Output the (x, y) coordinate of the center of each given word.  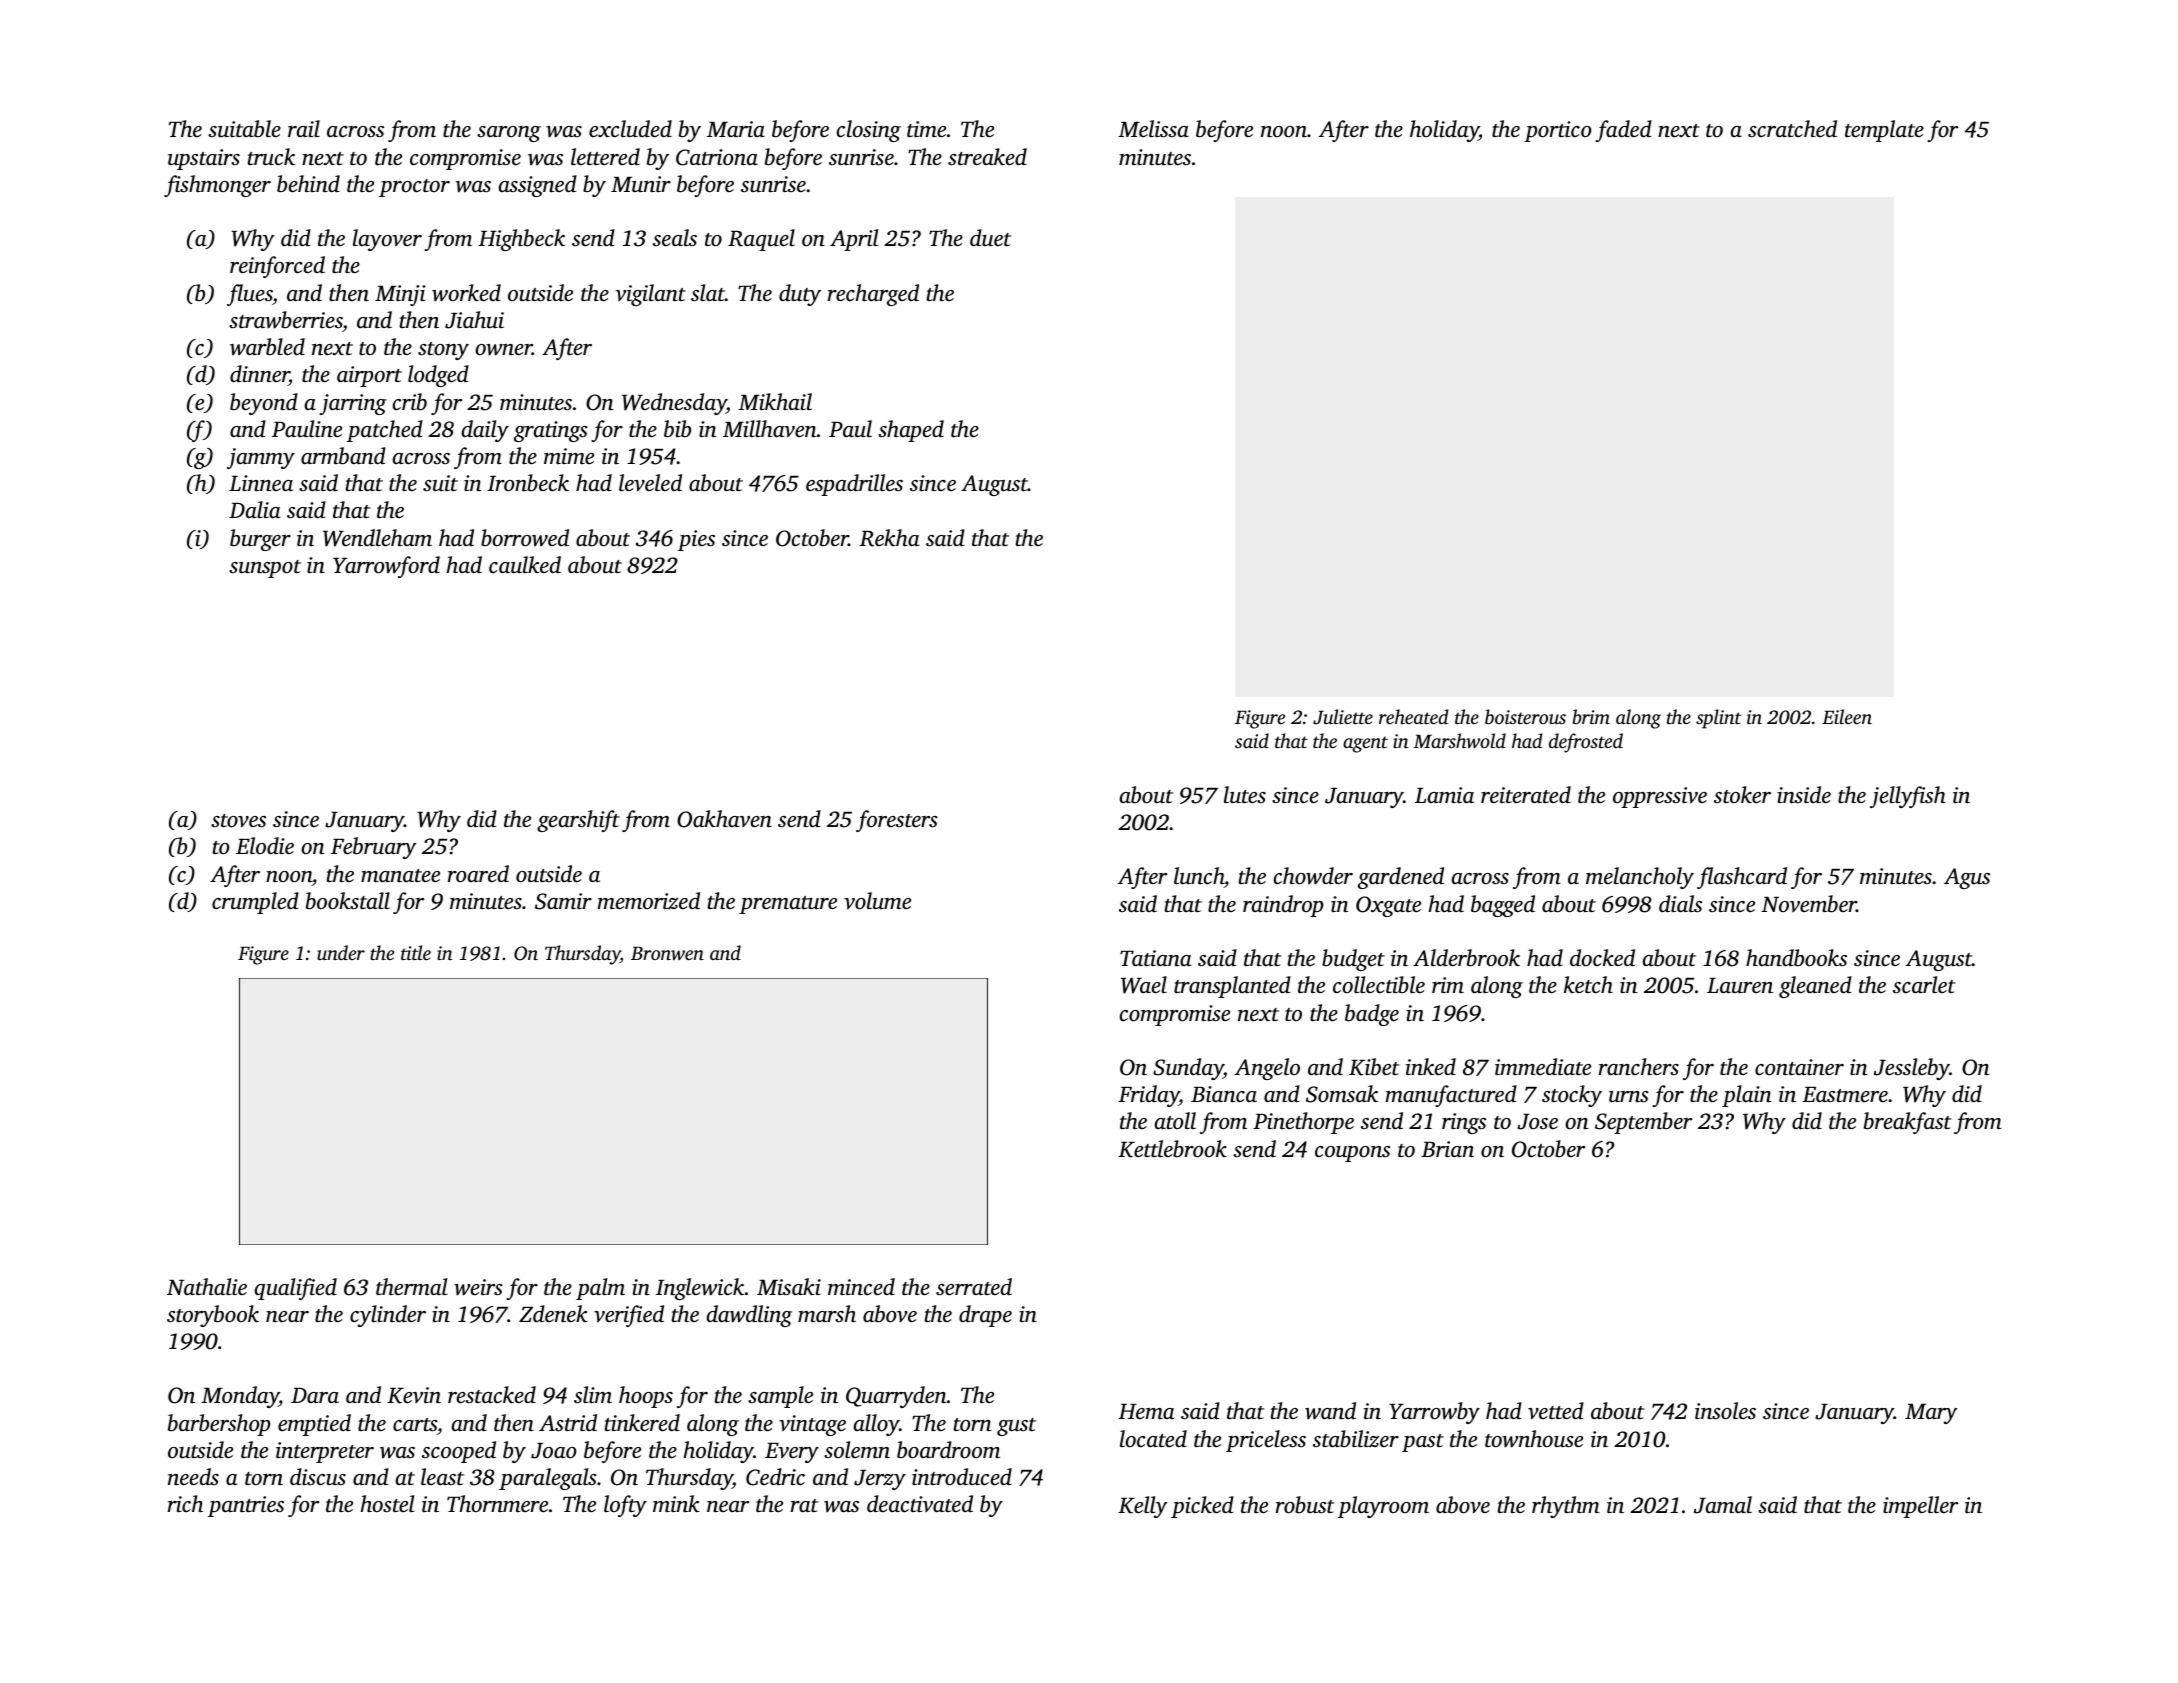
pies (696, 540)
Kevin (414, 1395)
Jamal (1723, 1505)
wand (1330, 1411)
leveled (650, 483)
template (1884, 131)
